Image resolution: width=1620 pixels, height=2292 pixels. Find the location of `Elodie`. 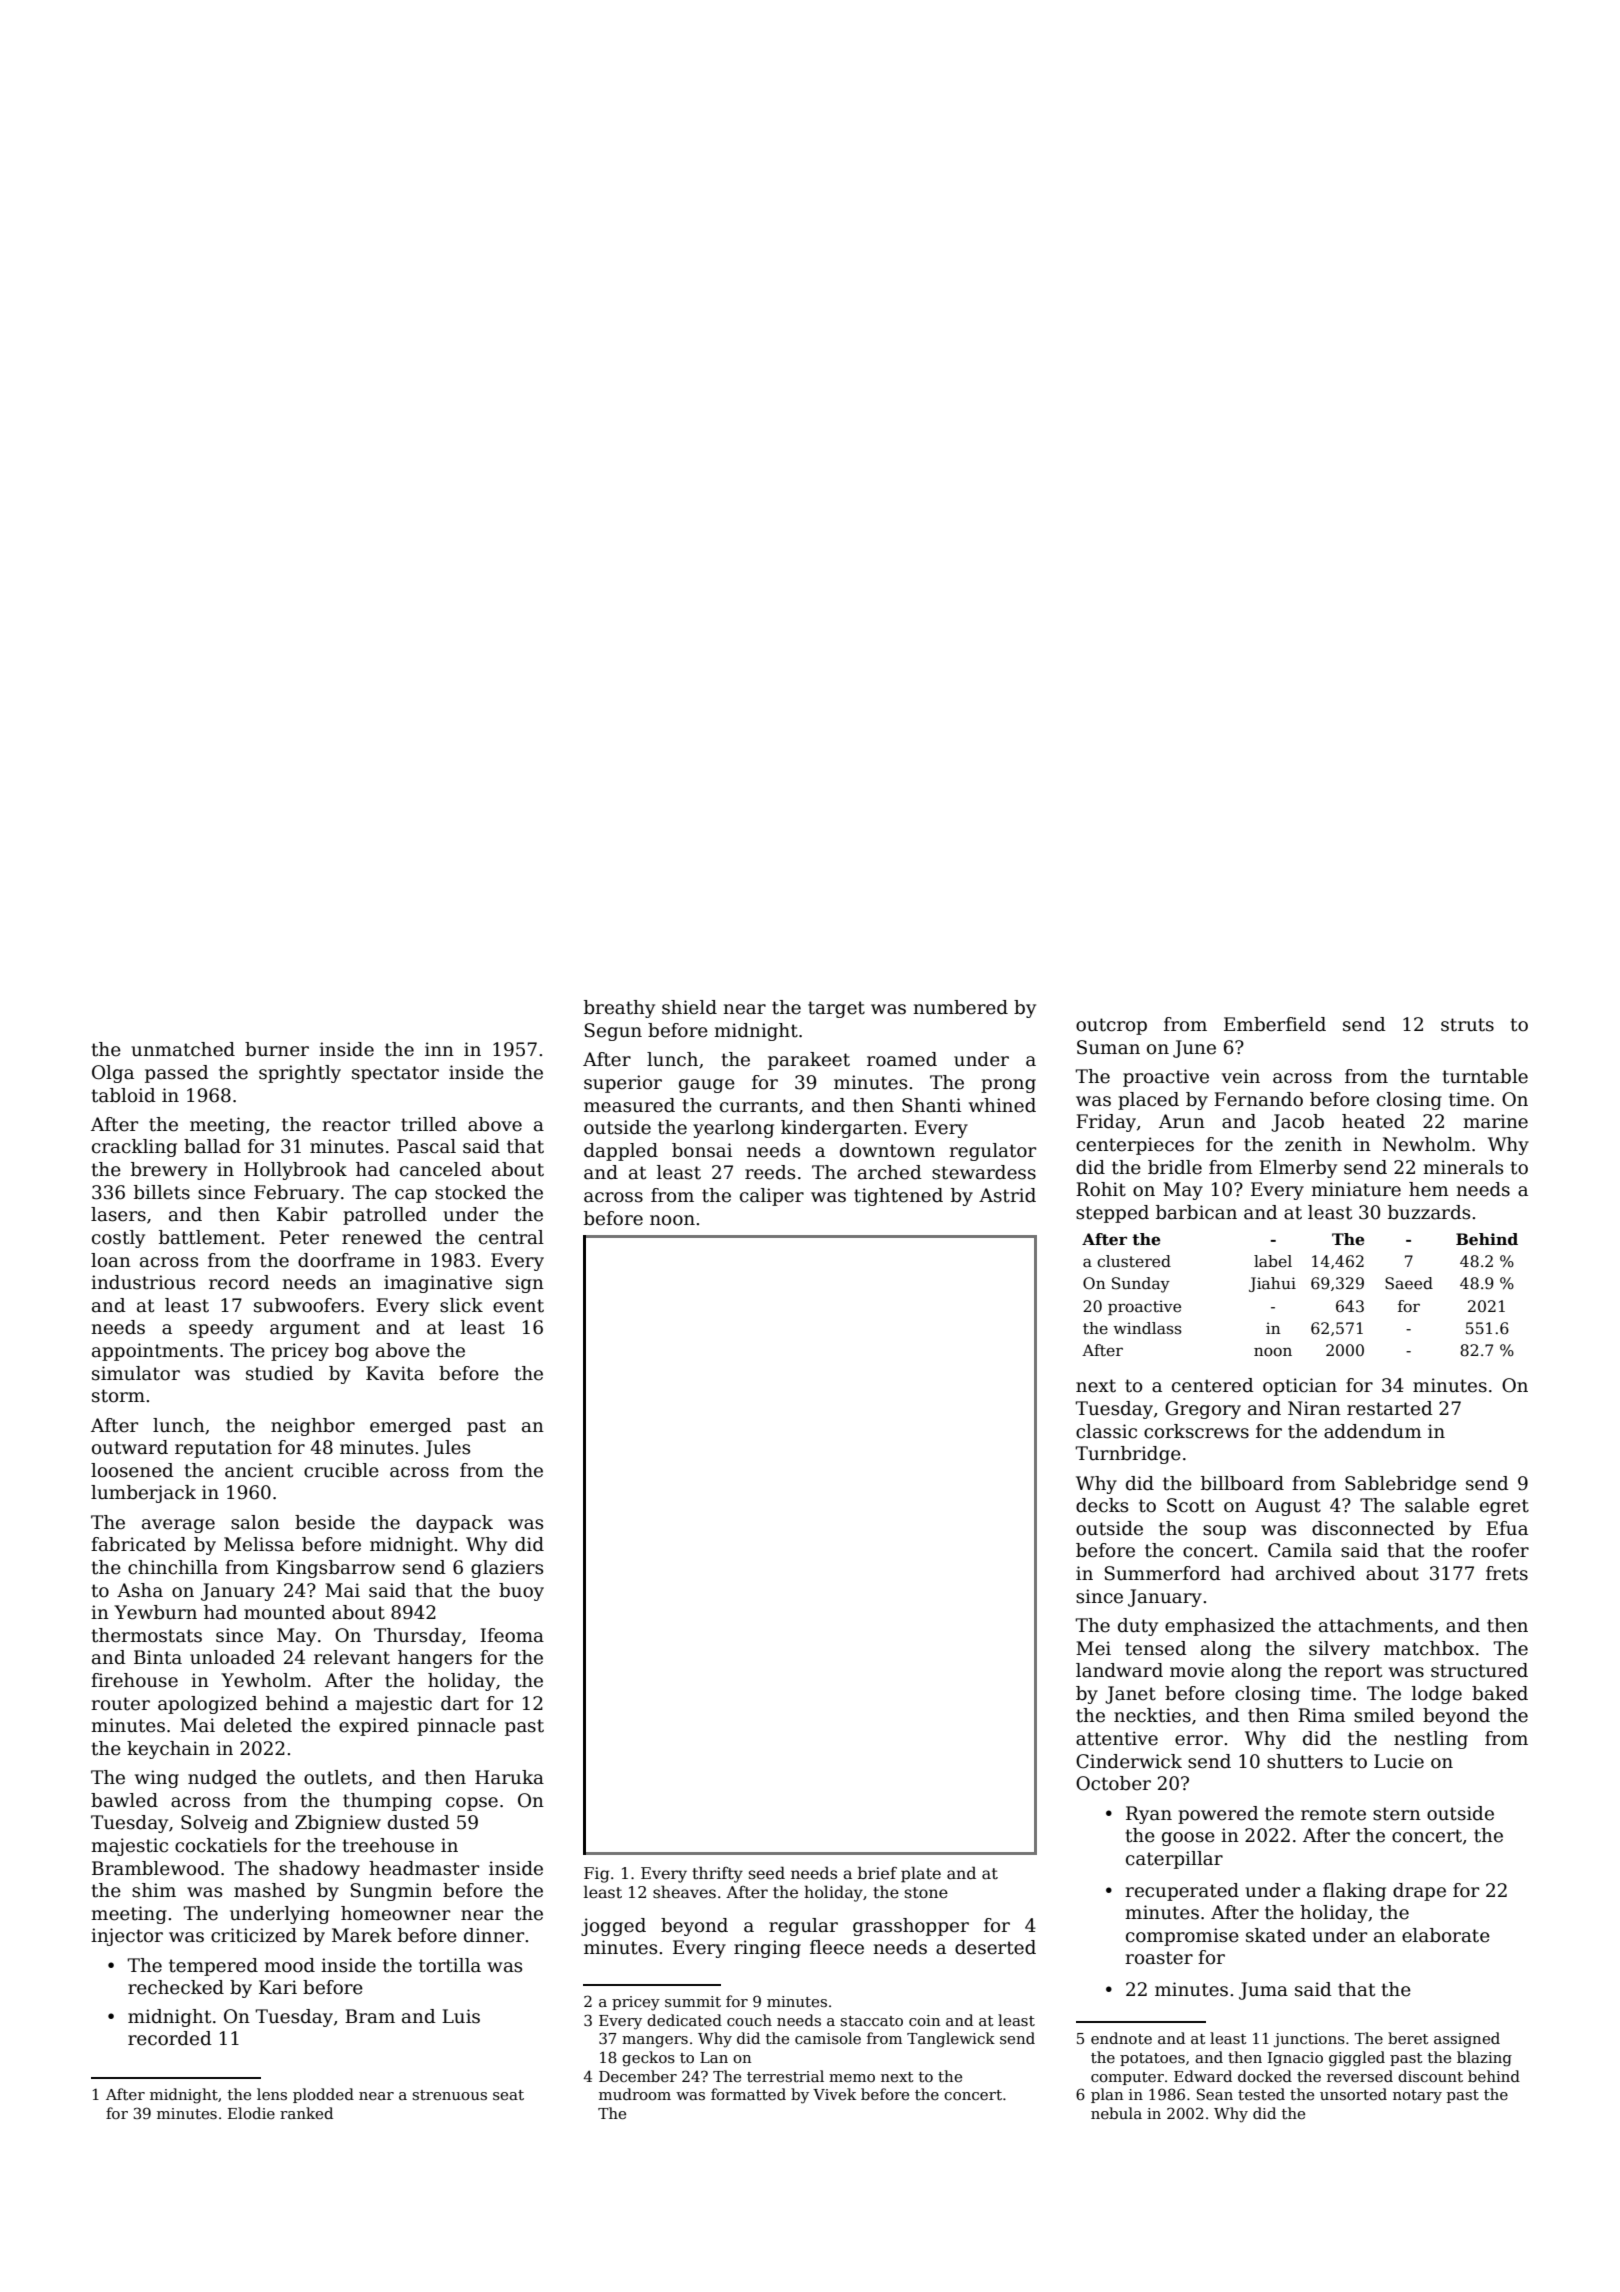

Elodie is located at coordinates (251, 2113).
